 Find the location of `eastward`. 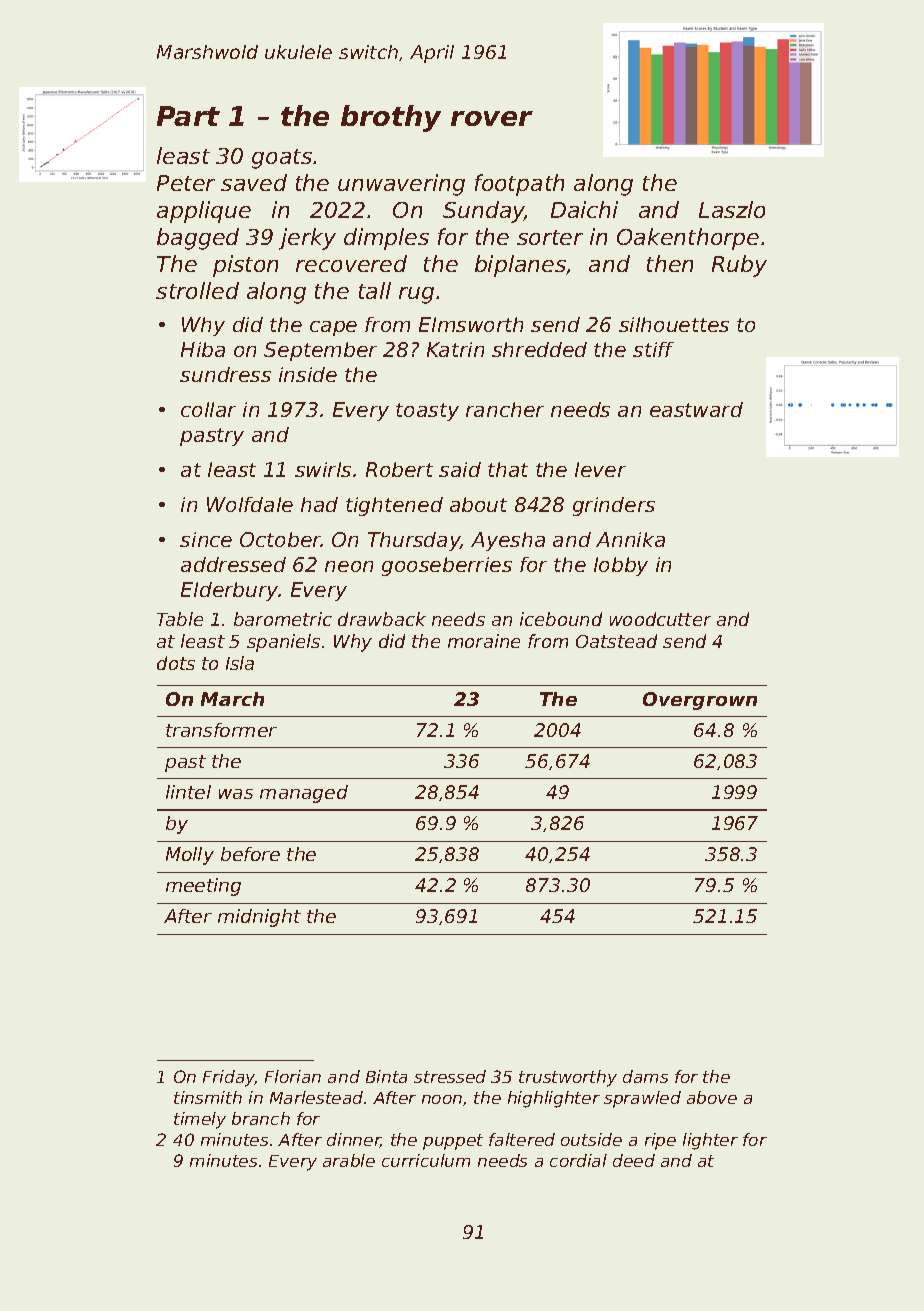

eastward is located at coordinates (696, 409).
